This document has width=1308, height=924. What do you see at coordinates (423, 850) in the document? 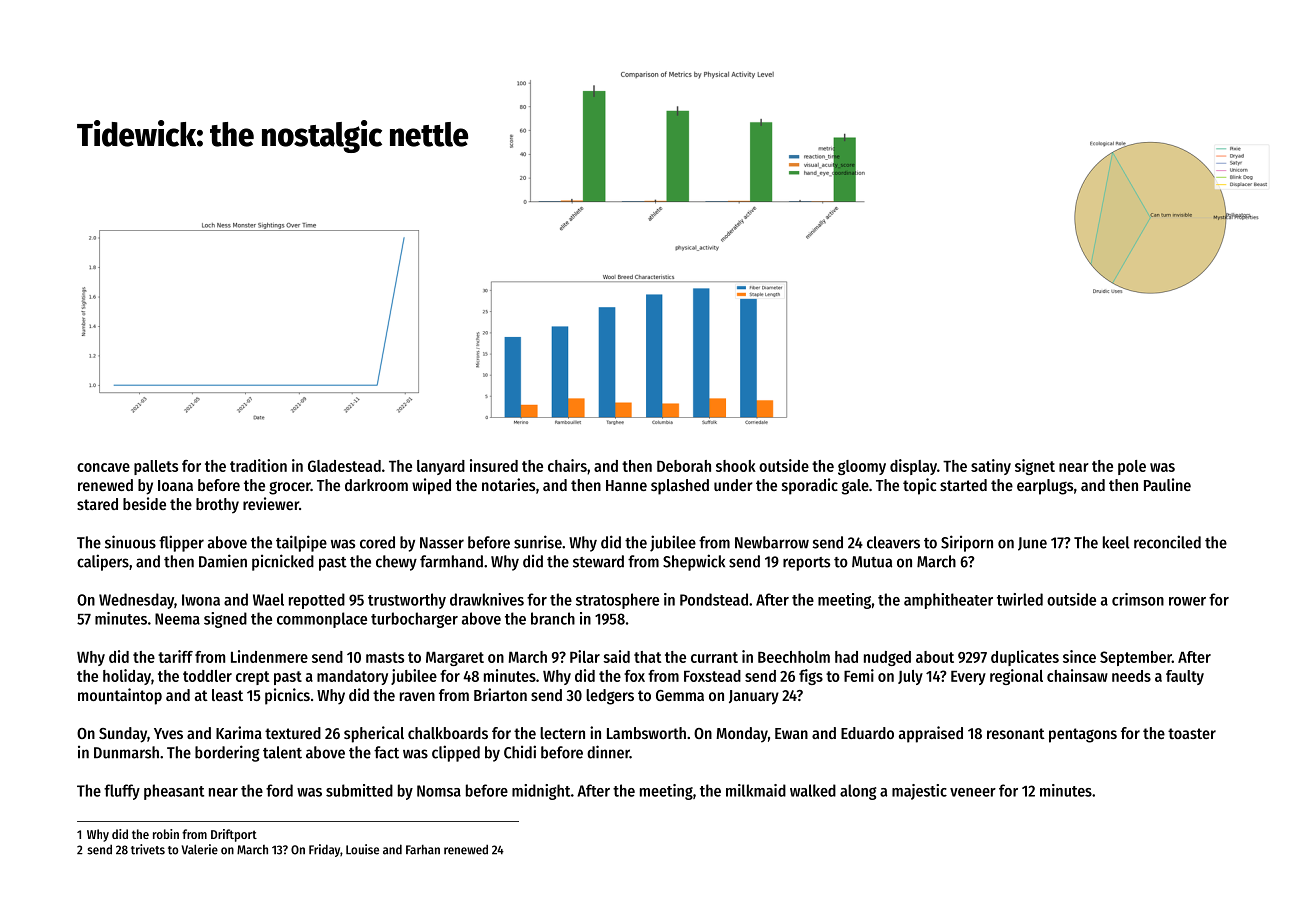
I see `Farhan` at bounding box center [423, 850].
